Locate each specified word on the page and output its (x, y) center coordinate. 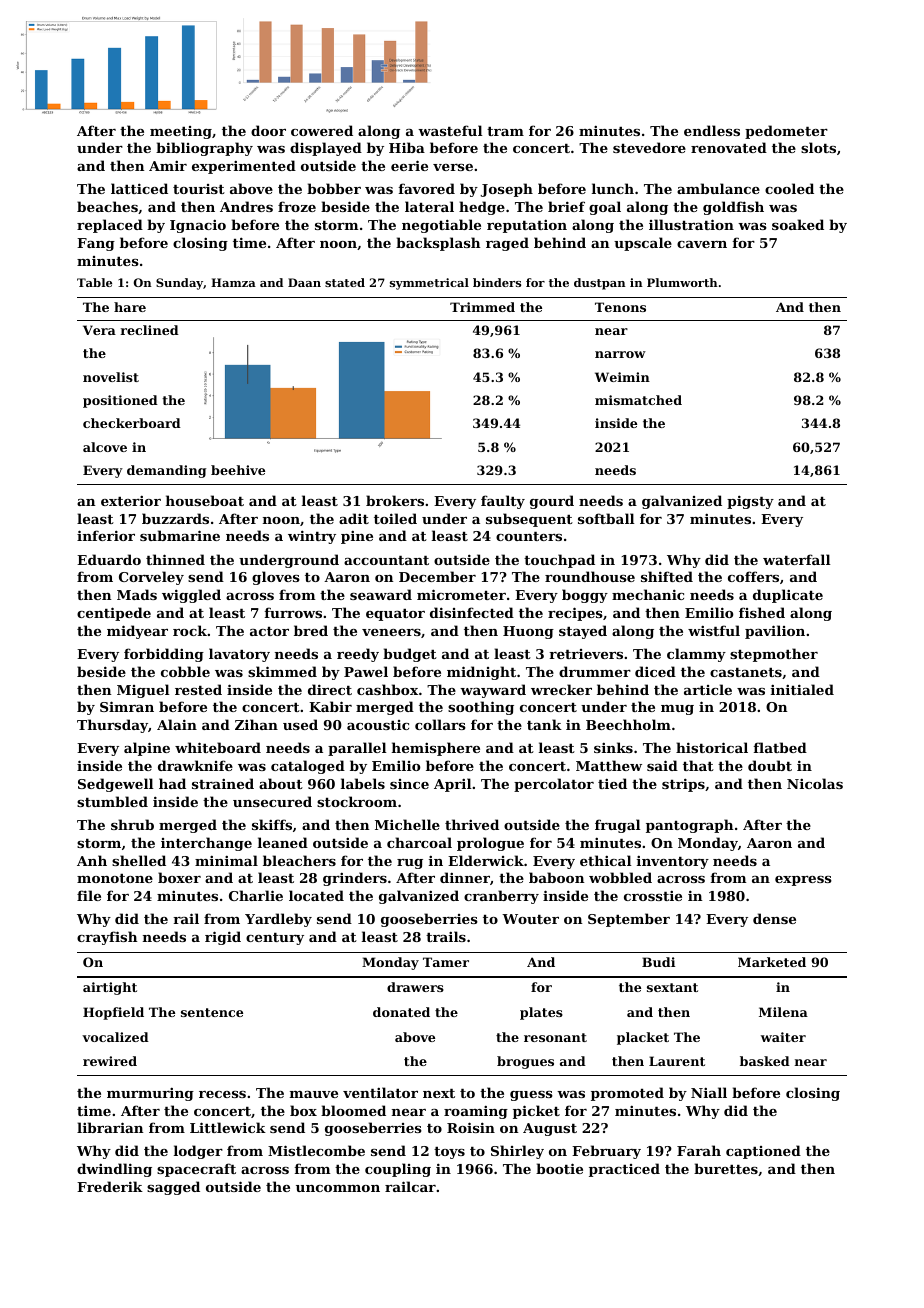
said (662, 765)
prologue (490, 844)
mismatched (638, 400)
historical (712, 747)
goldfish (733, 208)
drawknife (195, 765)
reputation (527, 226)
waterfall (796, 559)
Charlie (256, 895)
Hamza (233, 282)
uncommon (338, 1188)
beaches (107, 206)
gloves (276, 578)
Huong (528, 632)
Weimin (622, 377)
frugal (617, 826)
